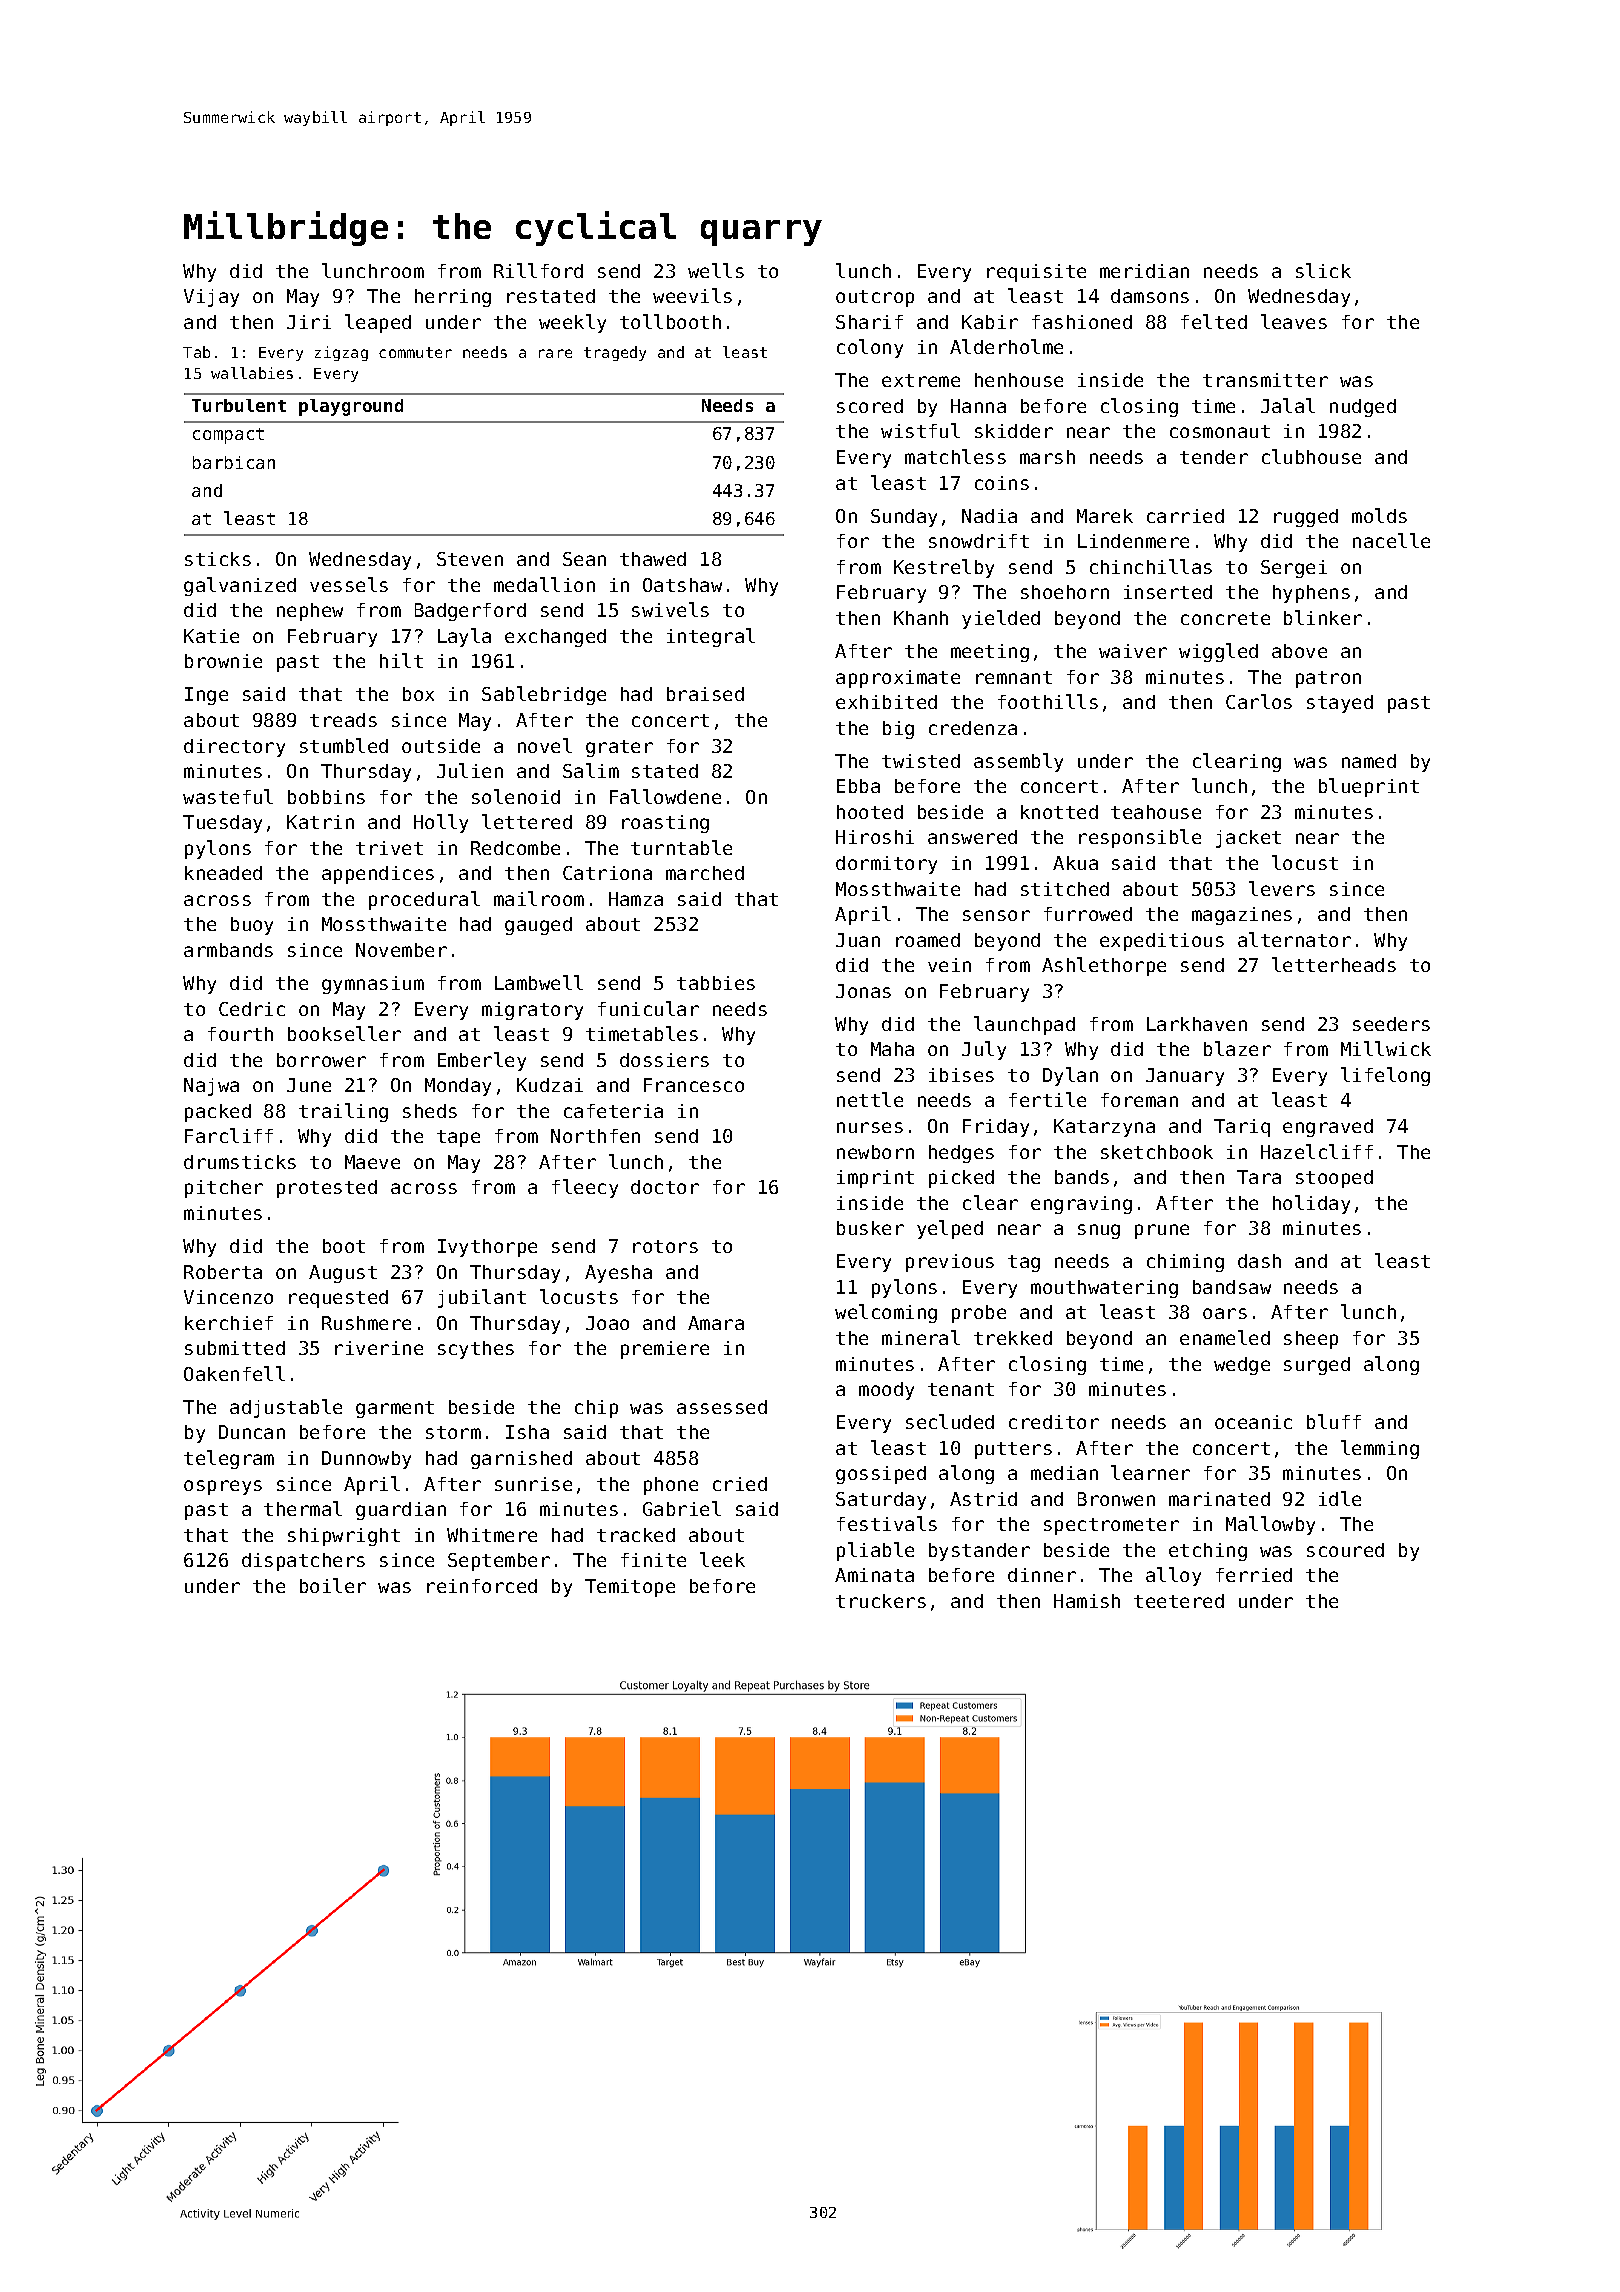 This screenshot has width=1620, height=2292. What do you see at coordinates (303, 1562) in the screenshot?
I see `dispatchers` at bounding box center [303, 1562].
